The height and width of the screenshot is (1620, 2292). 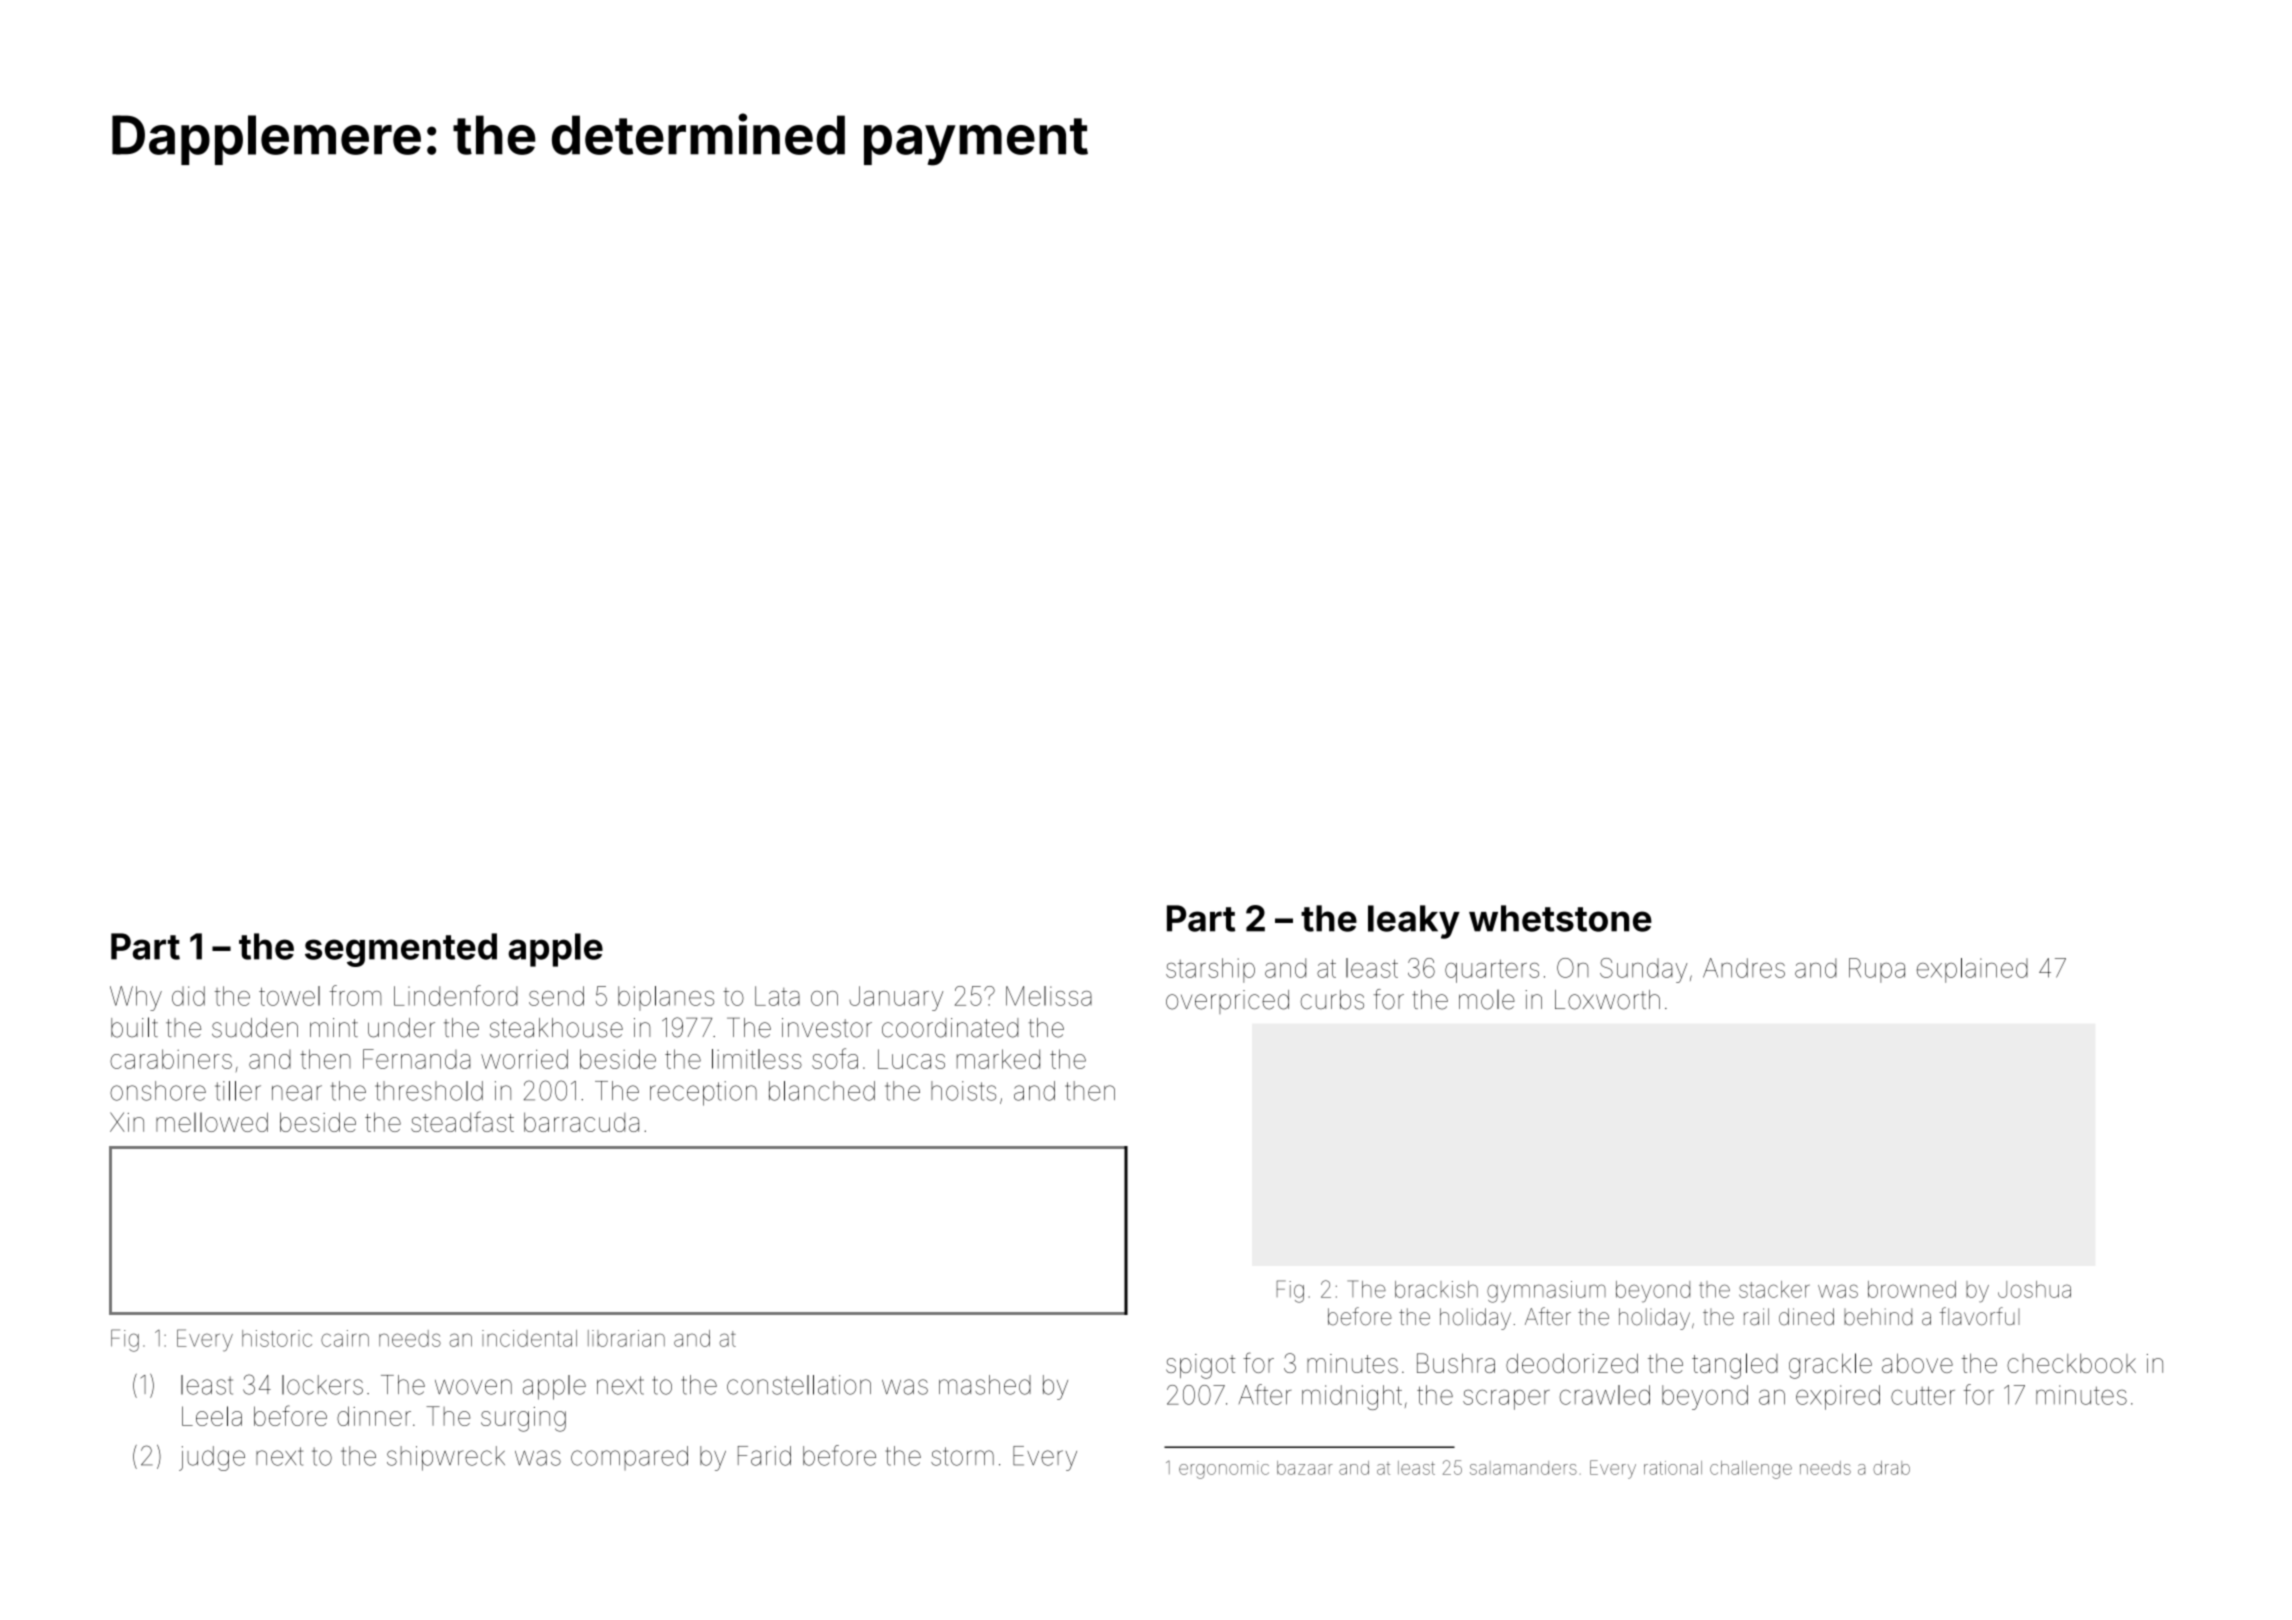 What do you see at coordinates (446, 1458) in the screenshot?
I see `shipwreck` at bounding box center [446, 1458].
